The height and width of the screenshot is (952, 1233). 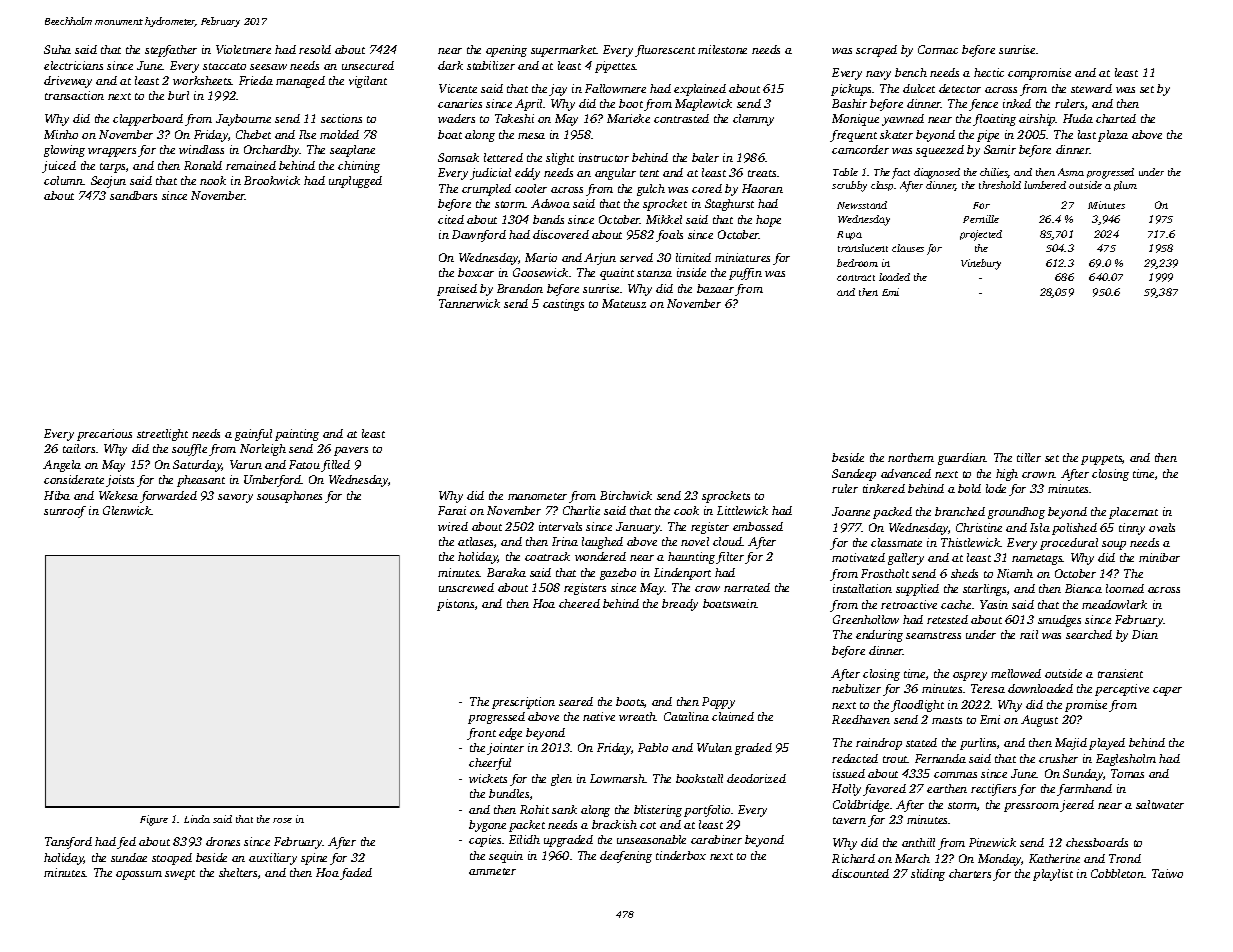 I want to click on front, so click(x=481, y=734).
